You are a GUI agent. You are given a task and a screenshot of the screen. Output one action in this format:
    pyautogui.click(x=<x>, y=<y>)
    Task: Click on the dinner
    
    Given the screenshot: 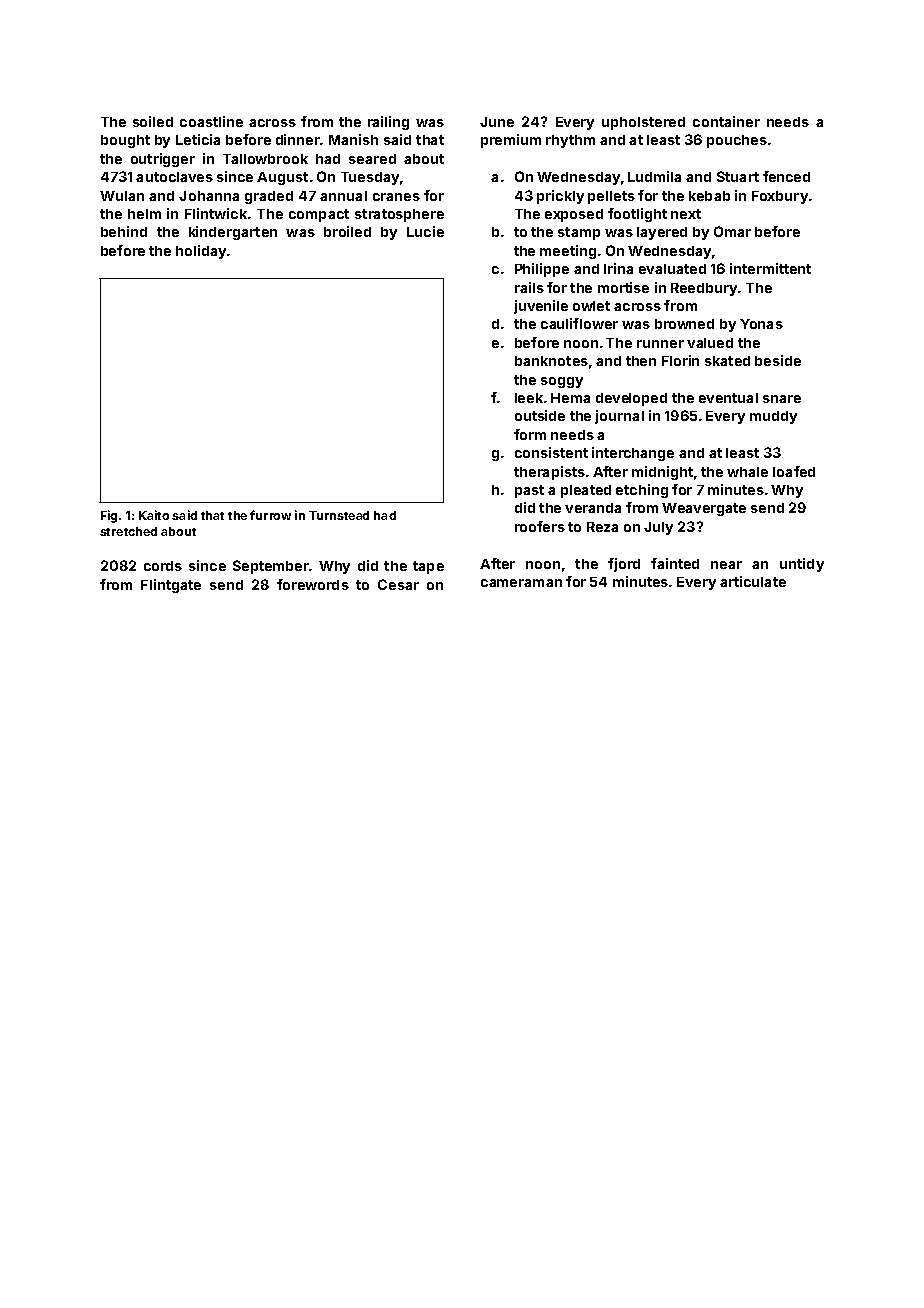 What is the action you would take?
    pyautogui.click(x=298, y=139)
